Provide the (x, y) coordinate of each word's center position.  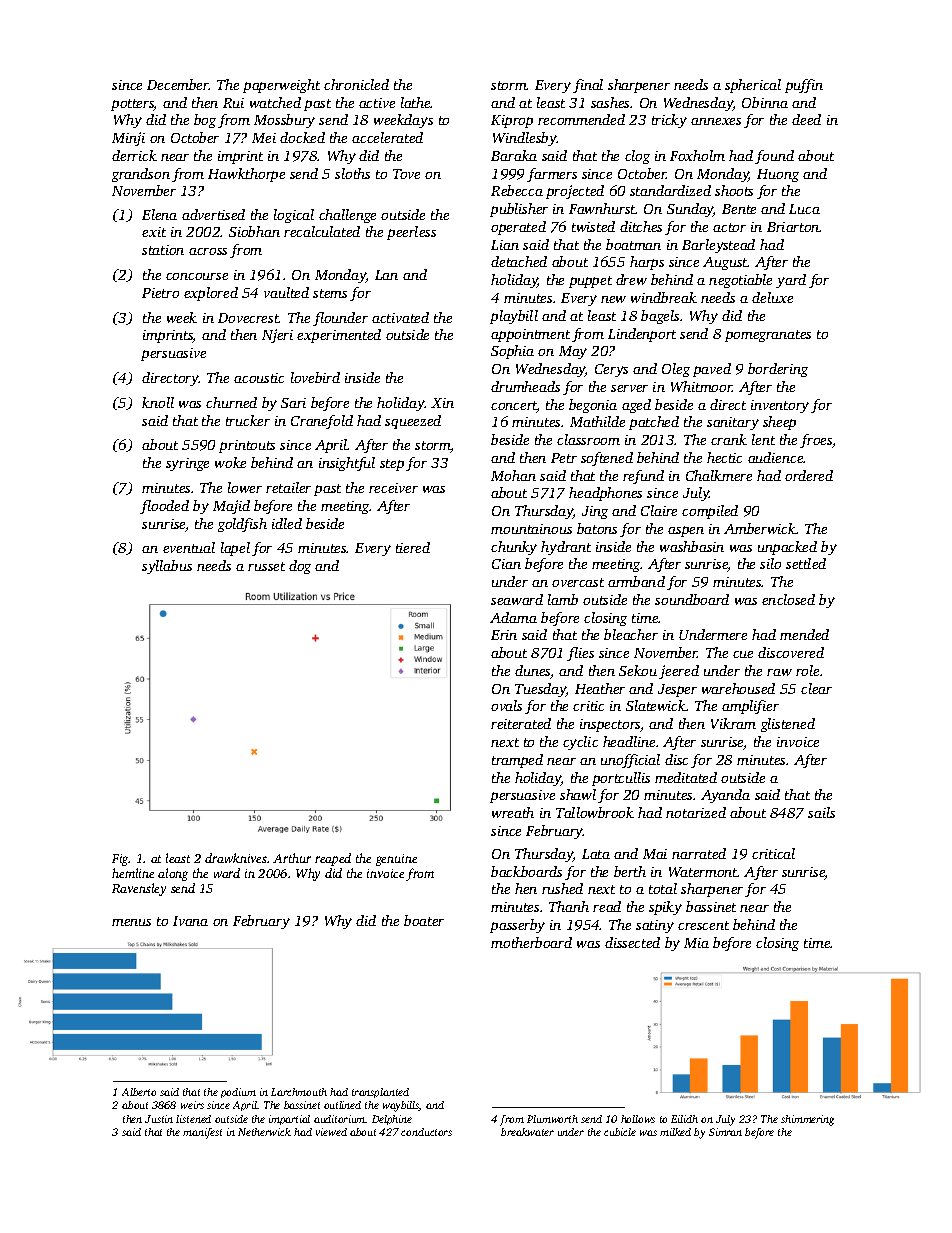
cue (743, 654)
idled (287, 523)
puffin (804, 86)
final (588, 86)
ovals (506, 705)
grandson (141, 175)
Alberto (139, 1092)
